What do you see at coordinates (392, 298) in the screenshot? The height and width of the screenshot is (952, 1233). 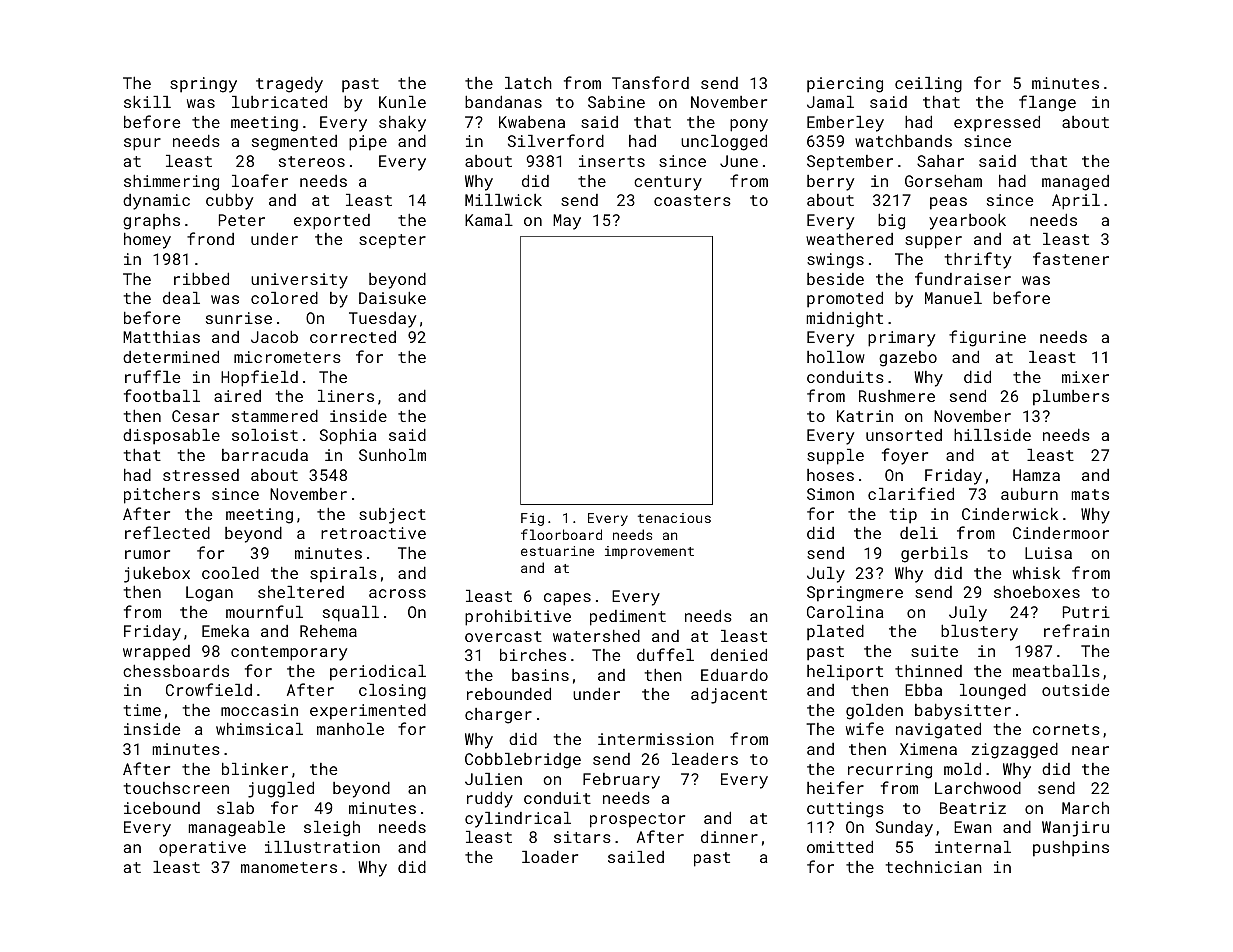 I see `Daisuke` at bounding box center [392, 298].
